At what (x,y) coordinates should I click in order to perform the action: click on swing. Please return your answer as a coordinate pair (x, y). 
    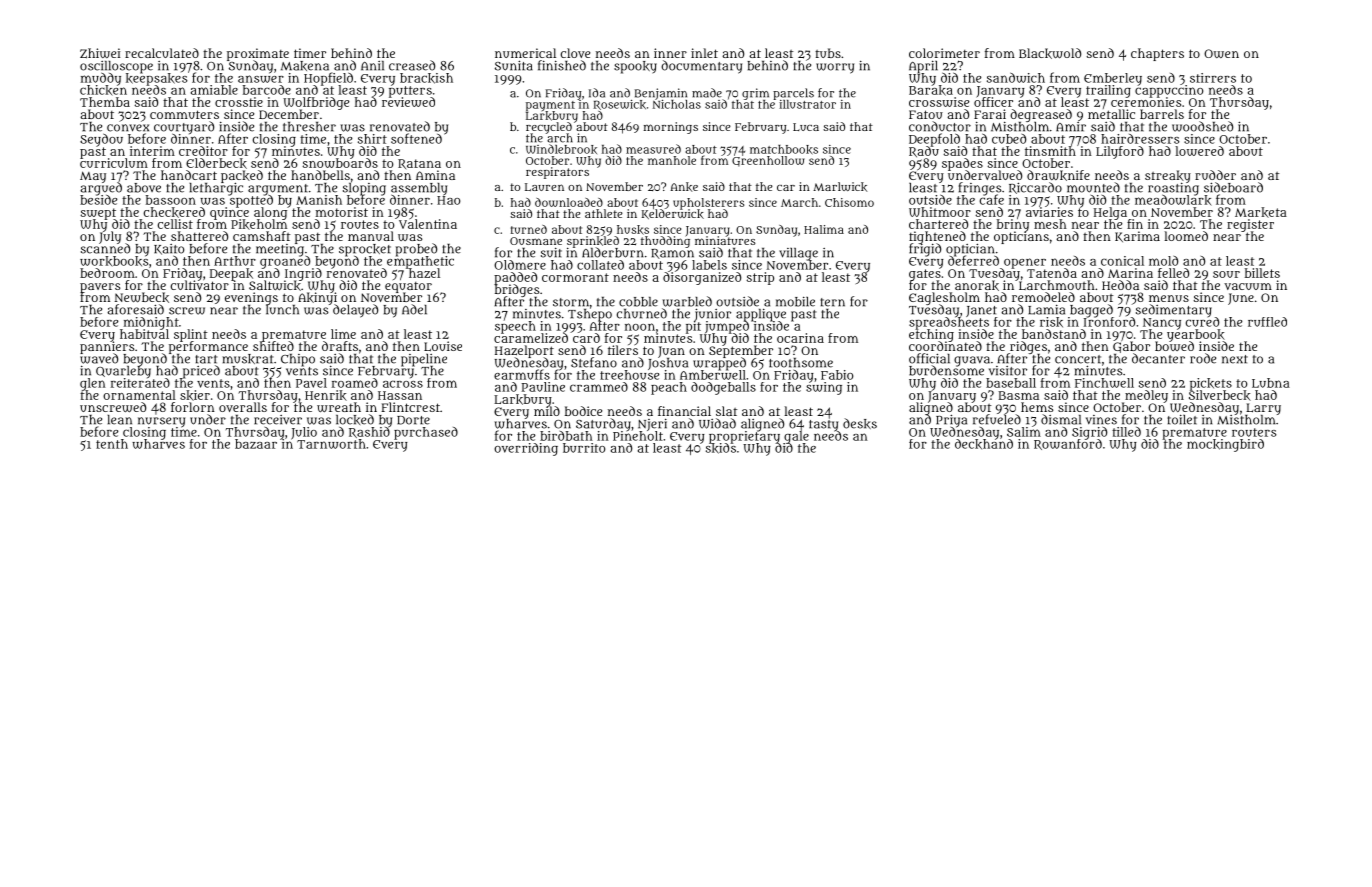
    Looking at the image, I should click on (824, 388).
